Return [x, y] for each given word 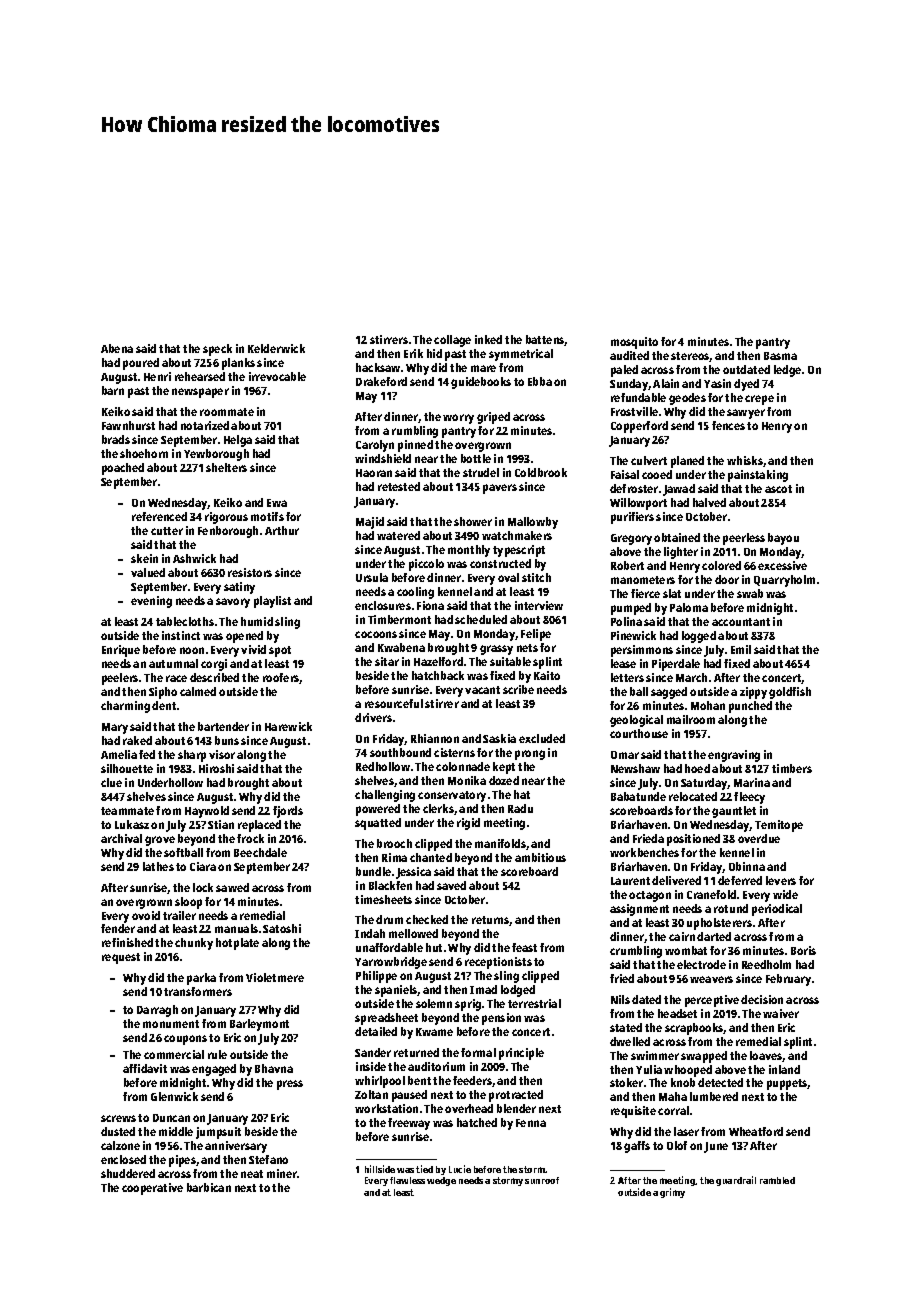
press [290, 1085]
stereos [690, 357]
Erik [413, 353]
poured [141, 364]
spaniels [396, 991]
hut [434, 947]
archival [121, 838]
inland [784, 1069]
